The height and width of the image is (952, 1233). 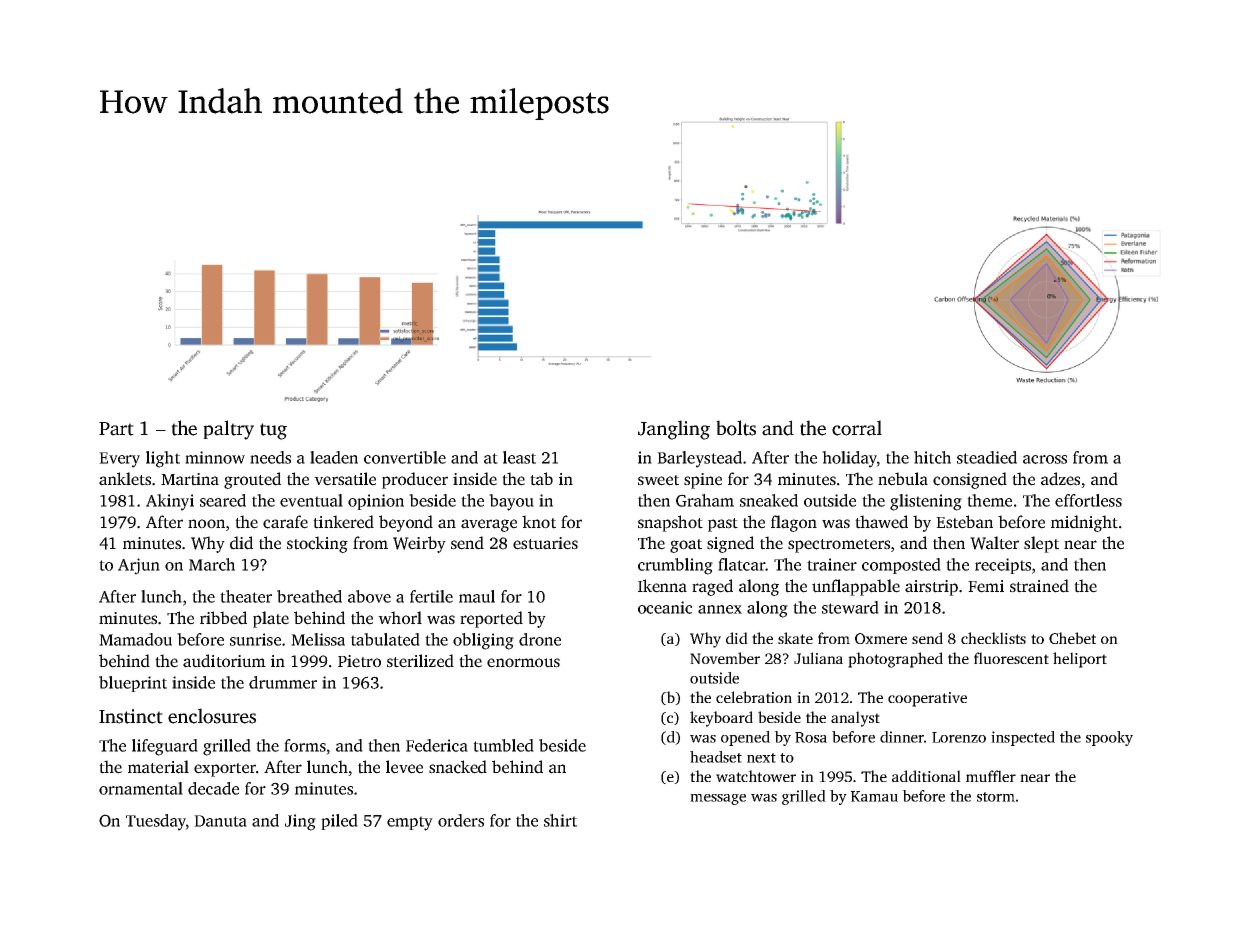 What do you see at coordinates (283, 682) in the image?
I see `drummer` at bounding box center [283, 682].
